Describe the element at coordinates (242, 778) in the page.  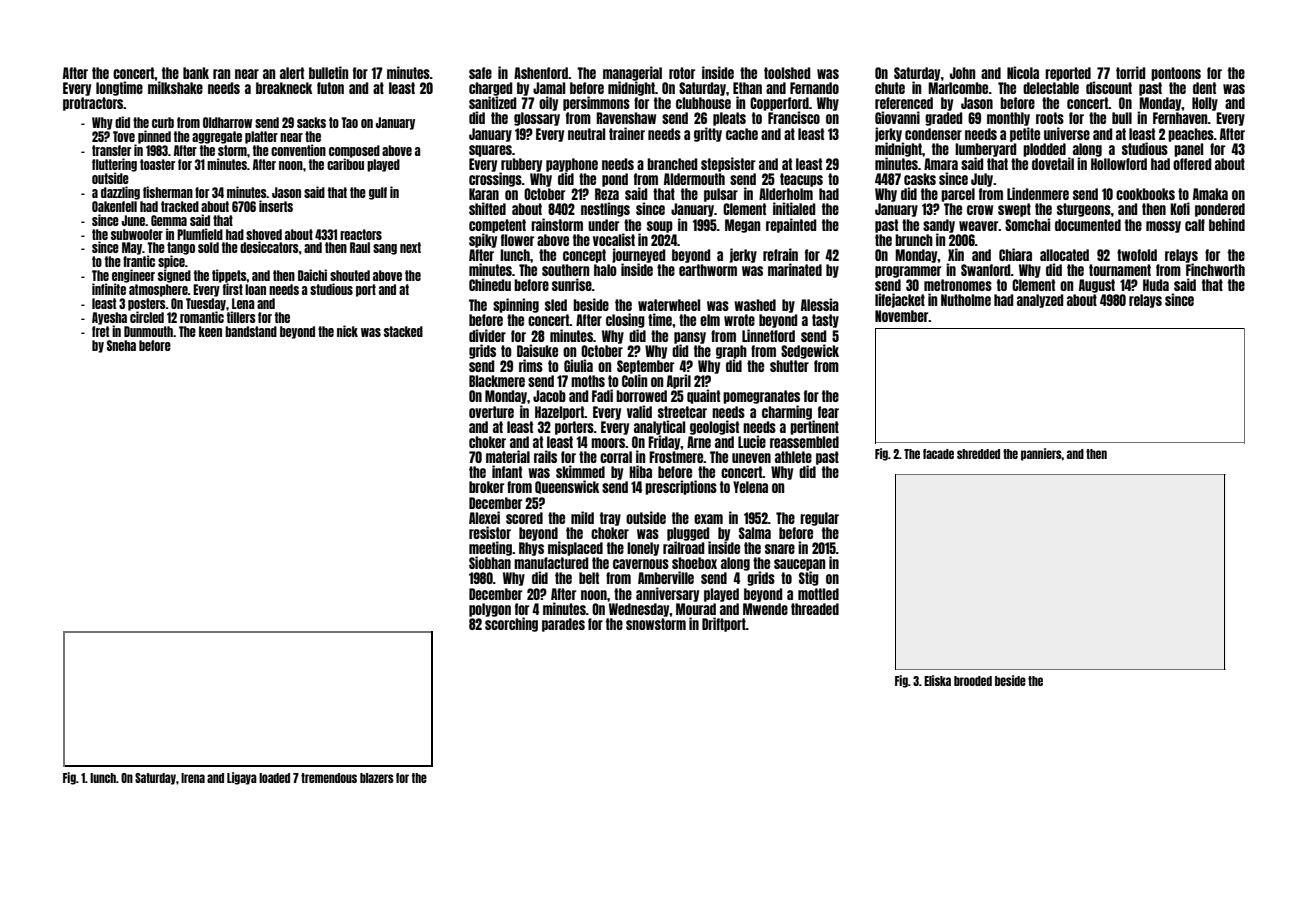
I see `Ligaya` at that location.
